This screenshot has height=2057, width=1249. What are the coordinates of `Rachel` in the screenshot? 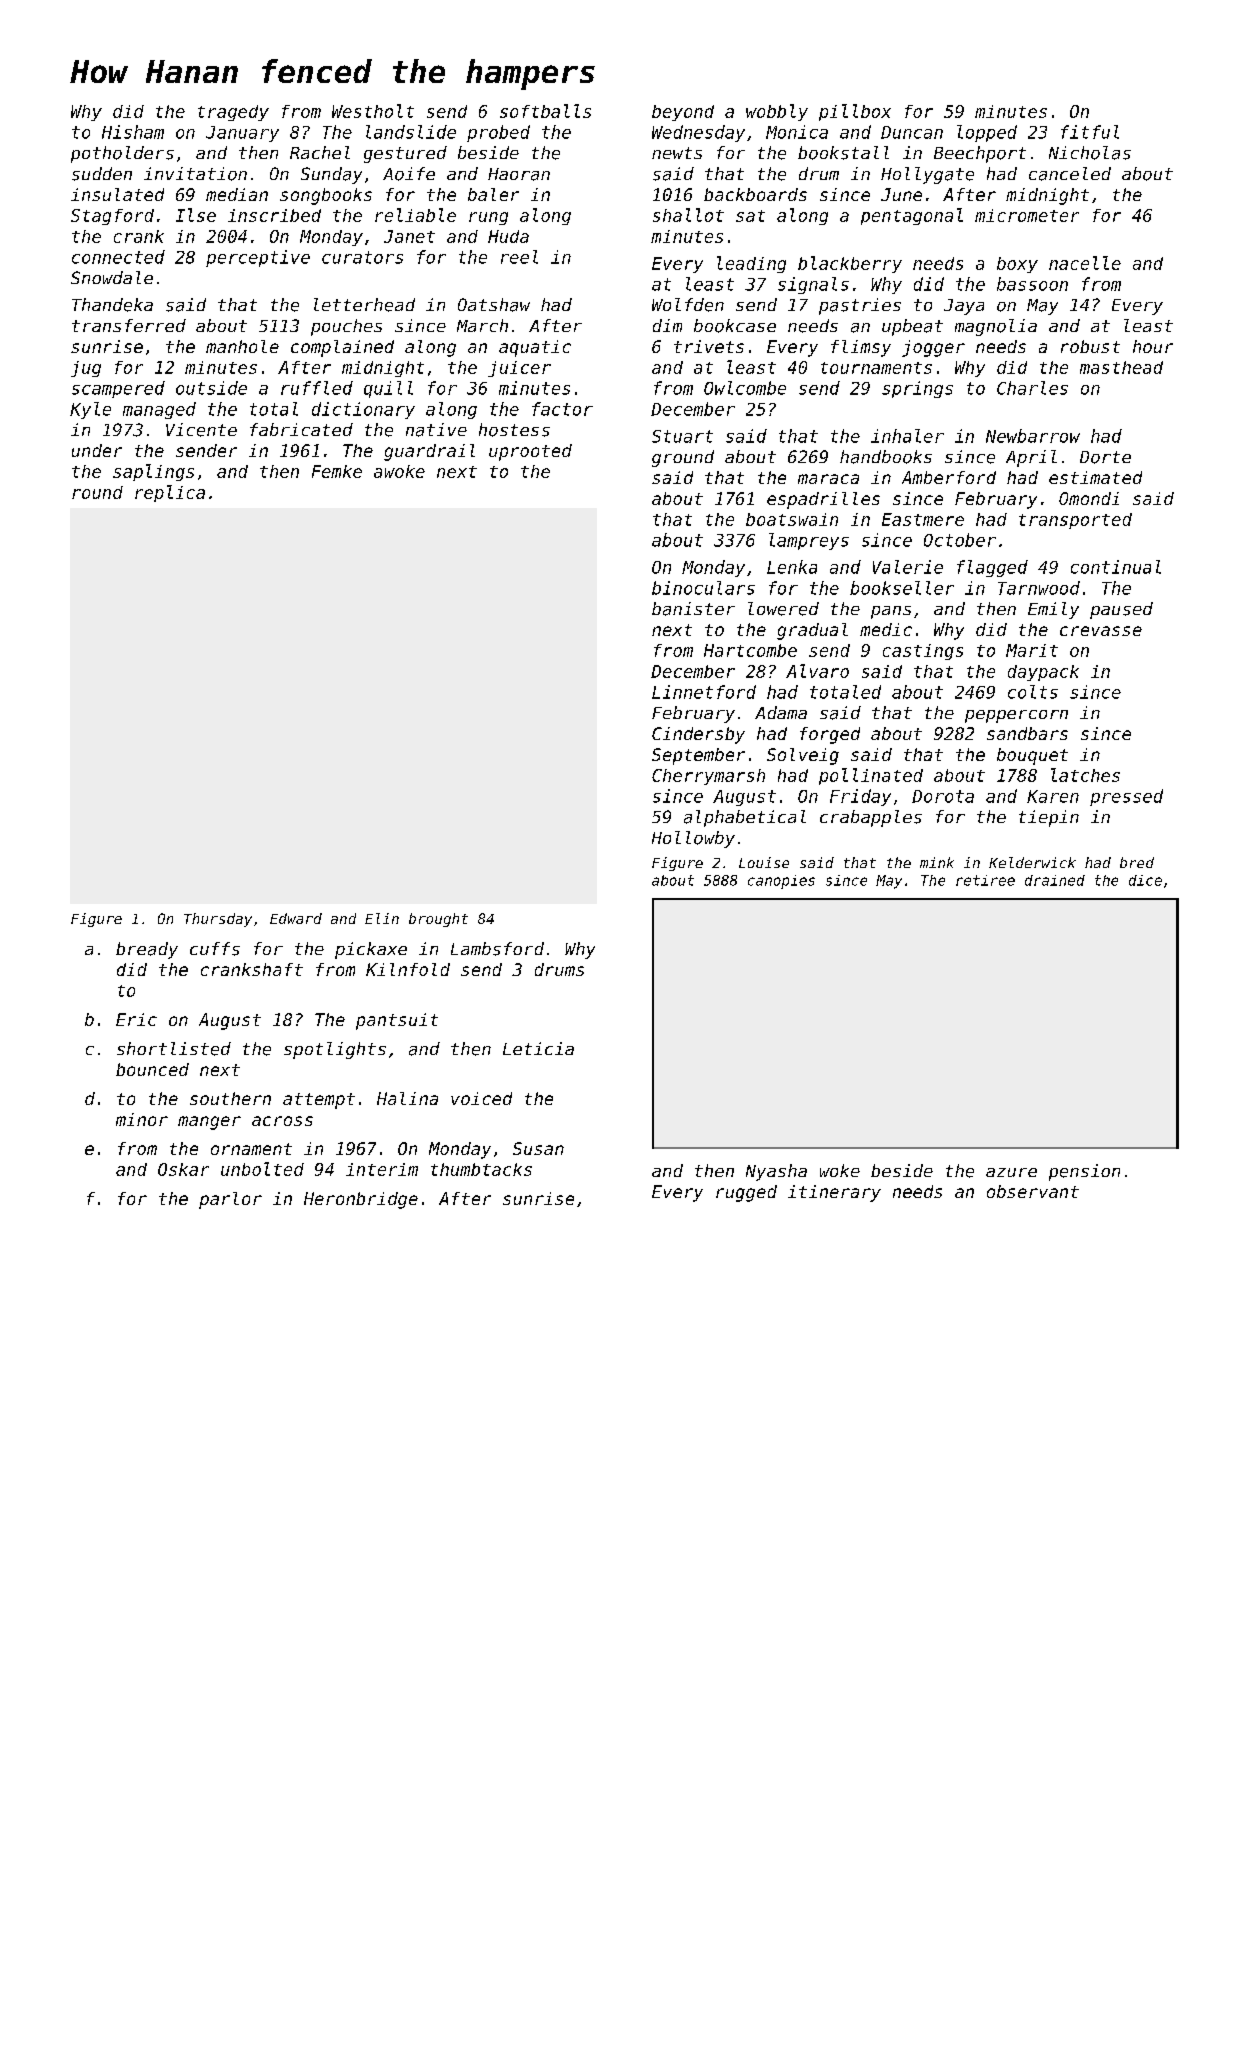 It's located at (320, 152).
